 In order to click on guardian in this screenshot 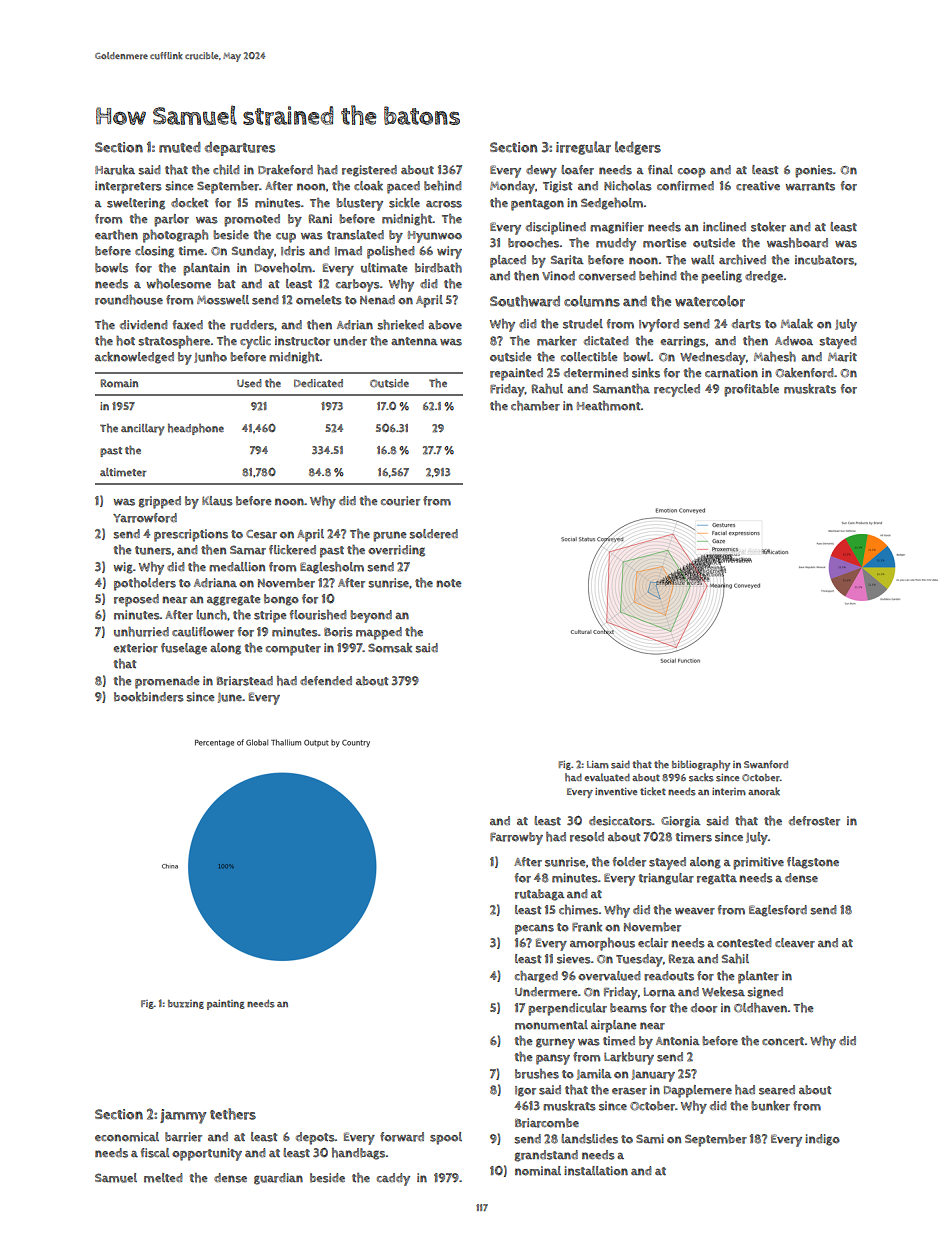, I will do `click(278, 1179)`.
